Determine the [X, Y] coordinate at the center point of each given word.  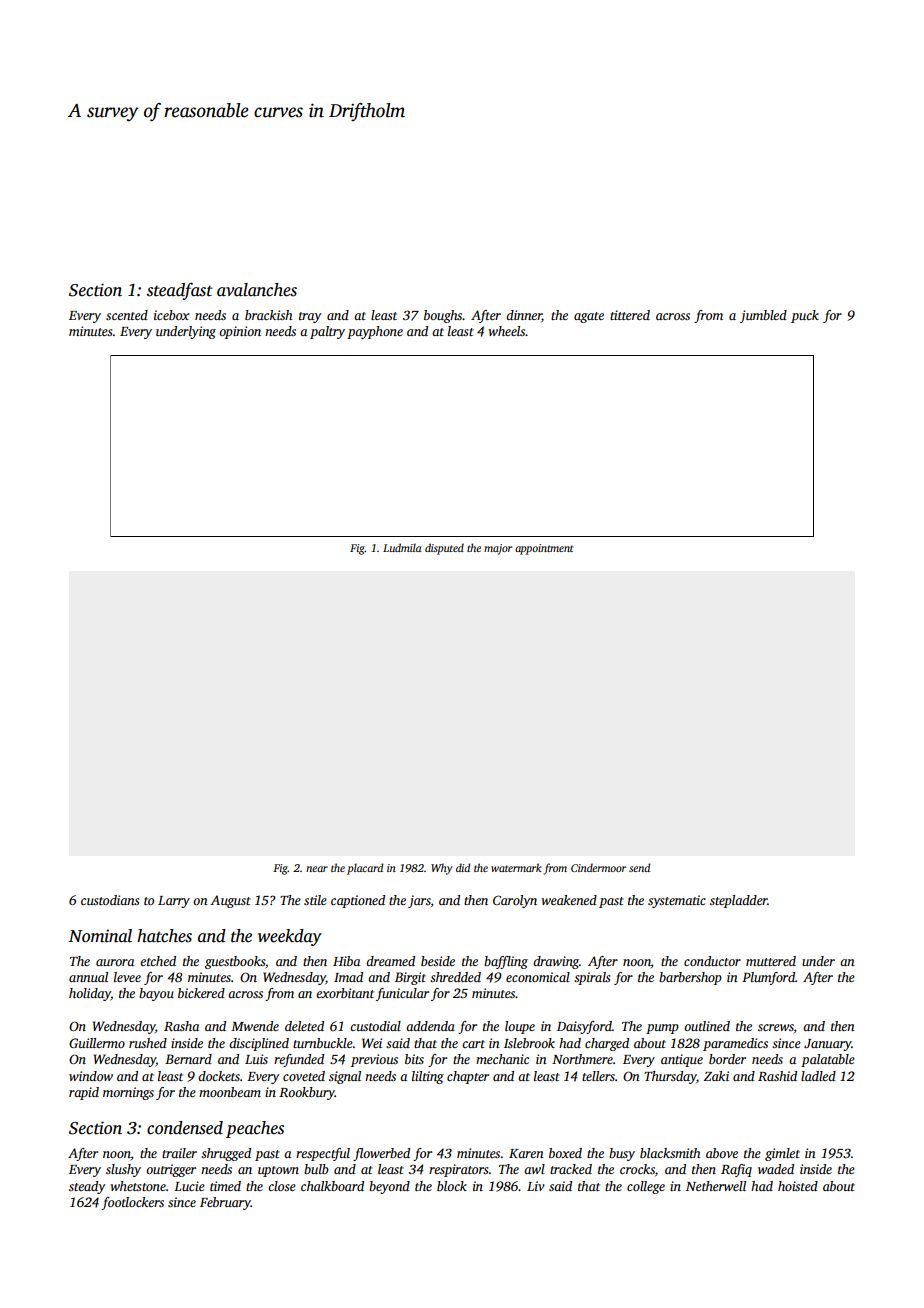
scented [127, 315]
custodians [110, 900]
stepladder [739, 901]
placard [365, 869]
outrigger [171, 1170]
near [317, 869]
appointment [544, 549]
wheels [507, 331]
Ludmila [402, 547]
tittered [630, 315]
